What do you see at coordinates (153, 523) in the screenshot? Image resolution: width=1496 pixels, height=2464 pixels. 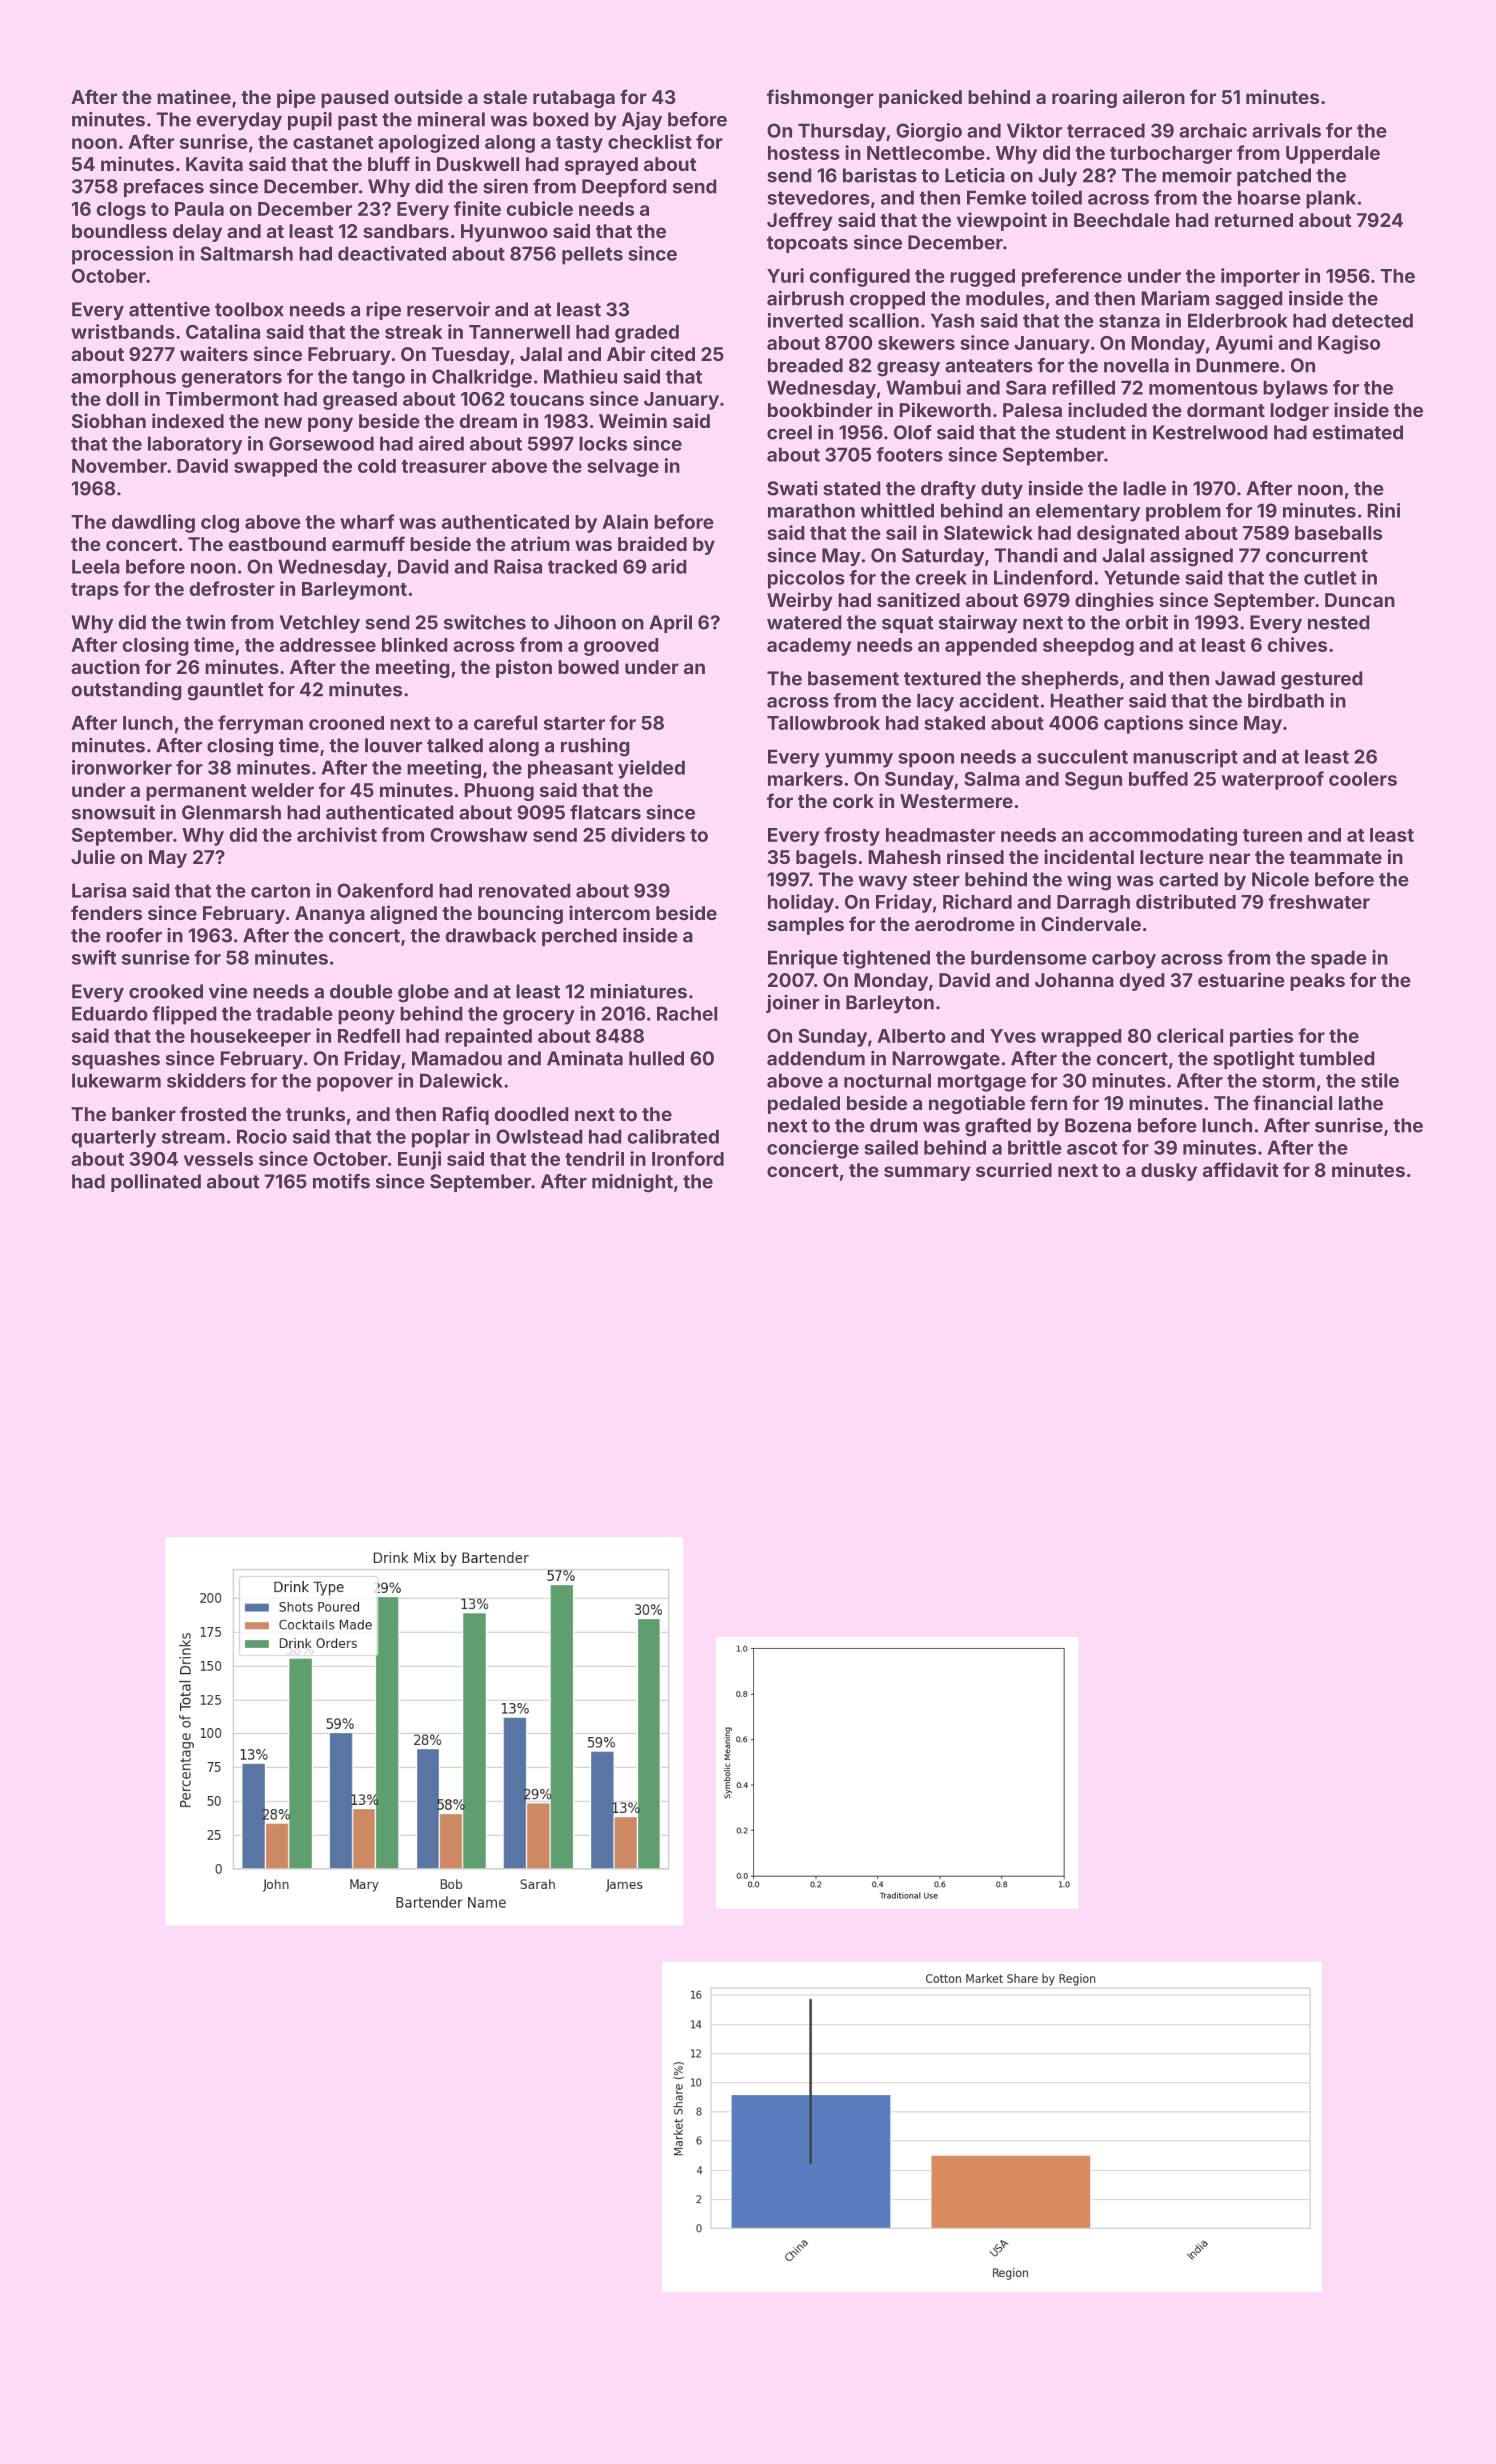 I see `dawdling` at bounding box center [153, 523].
